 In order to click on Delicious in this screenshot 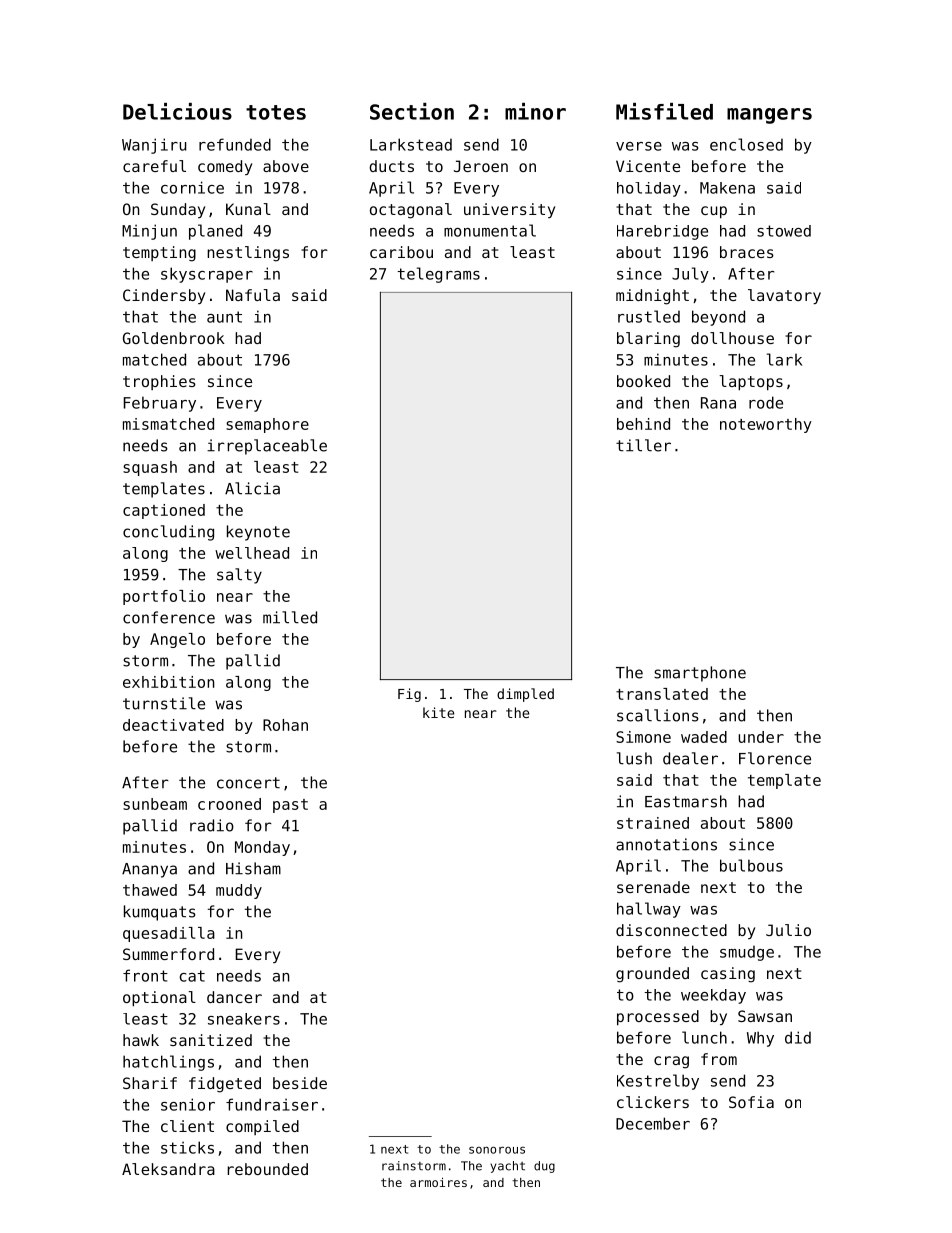, I will do `click(177, 111)`.
